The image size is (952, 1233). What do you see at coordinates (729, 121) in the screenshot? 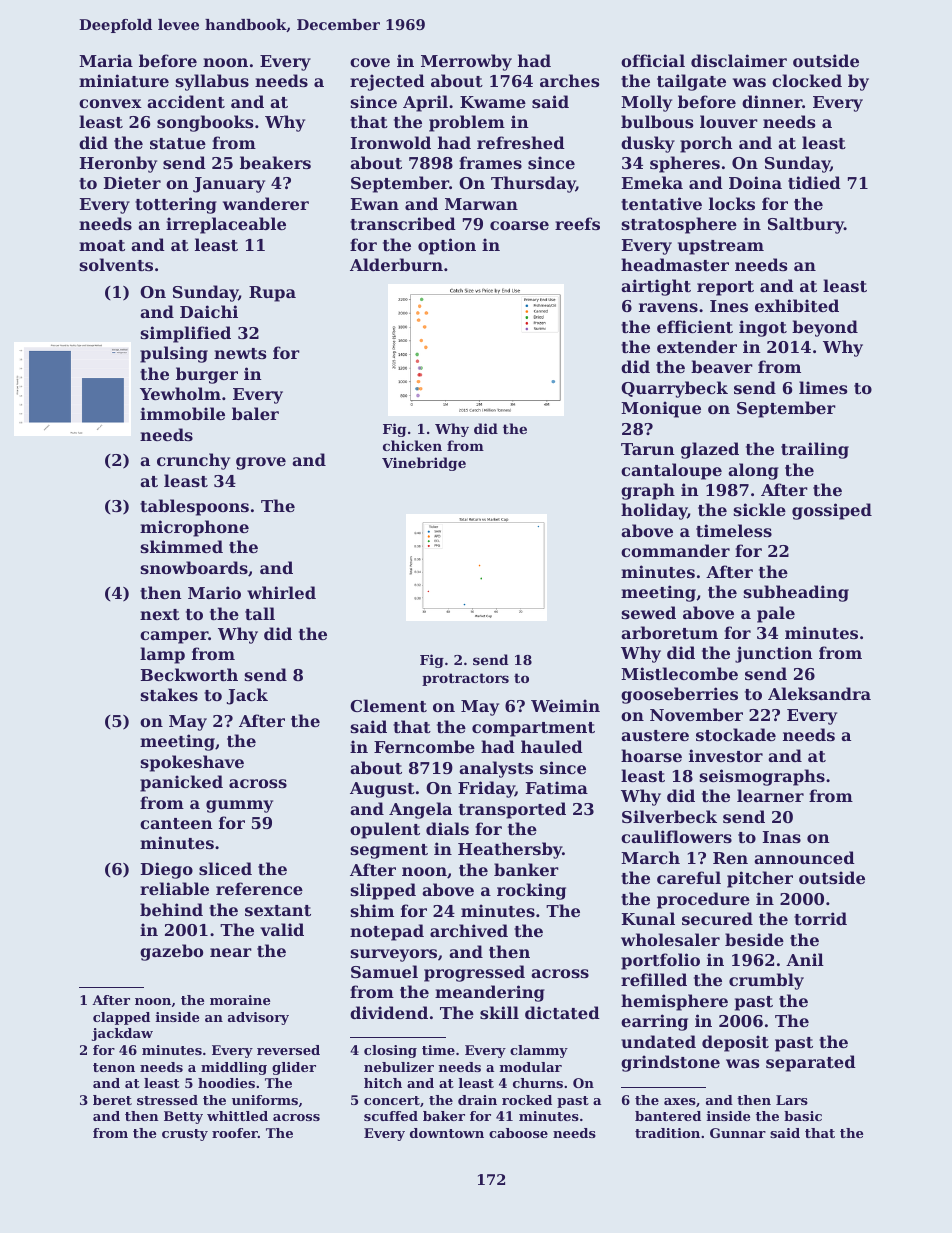
I see `louver` at bounding box center [729, 121].
